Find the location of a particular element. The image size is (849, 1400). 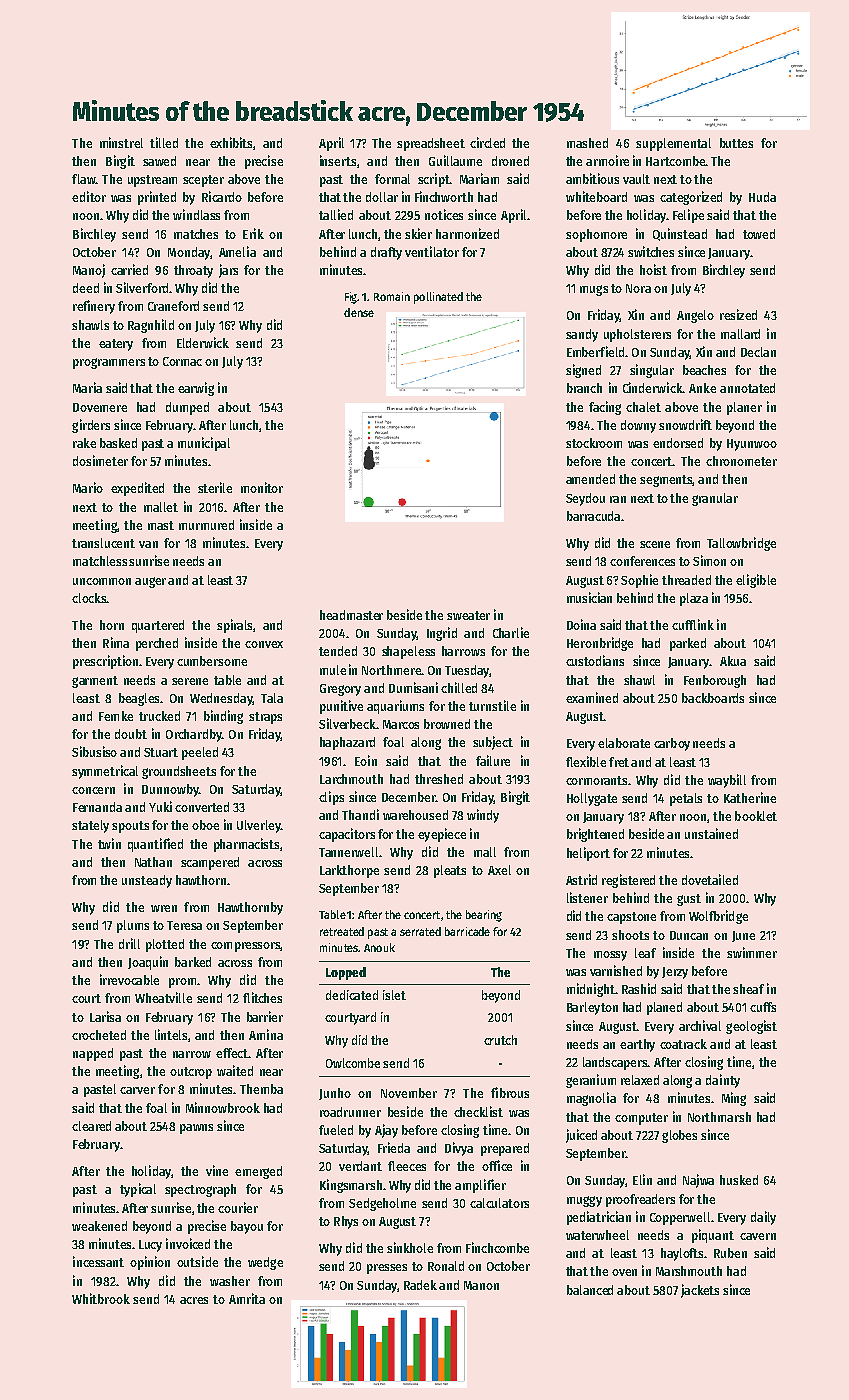

towed is located at coordinates (759, 234).
